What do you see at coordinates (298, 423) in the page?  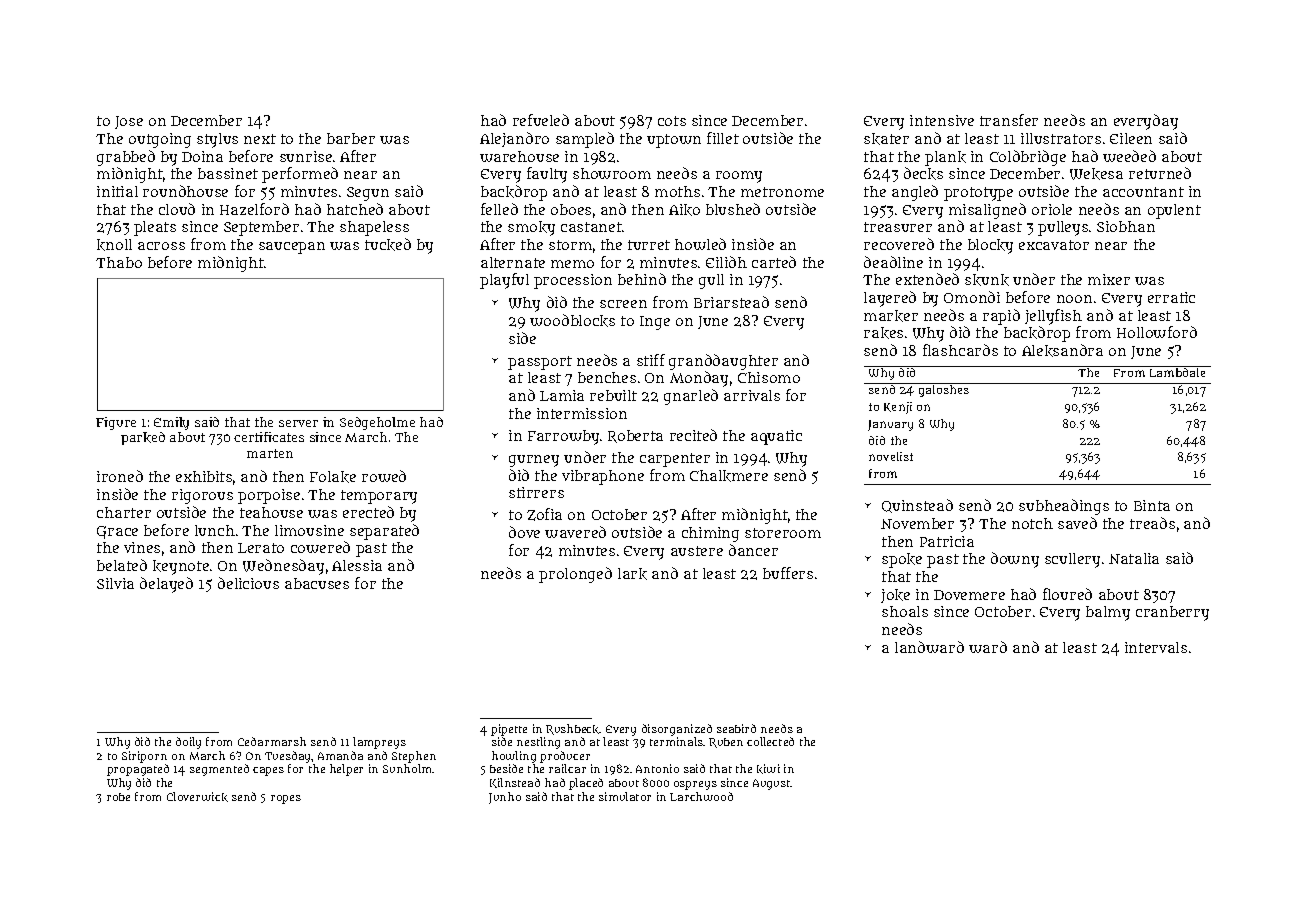 I see `server` at bounding box center [298, 423].
